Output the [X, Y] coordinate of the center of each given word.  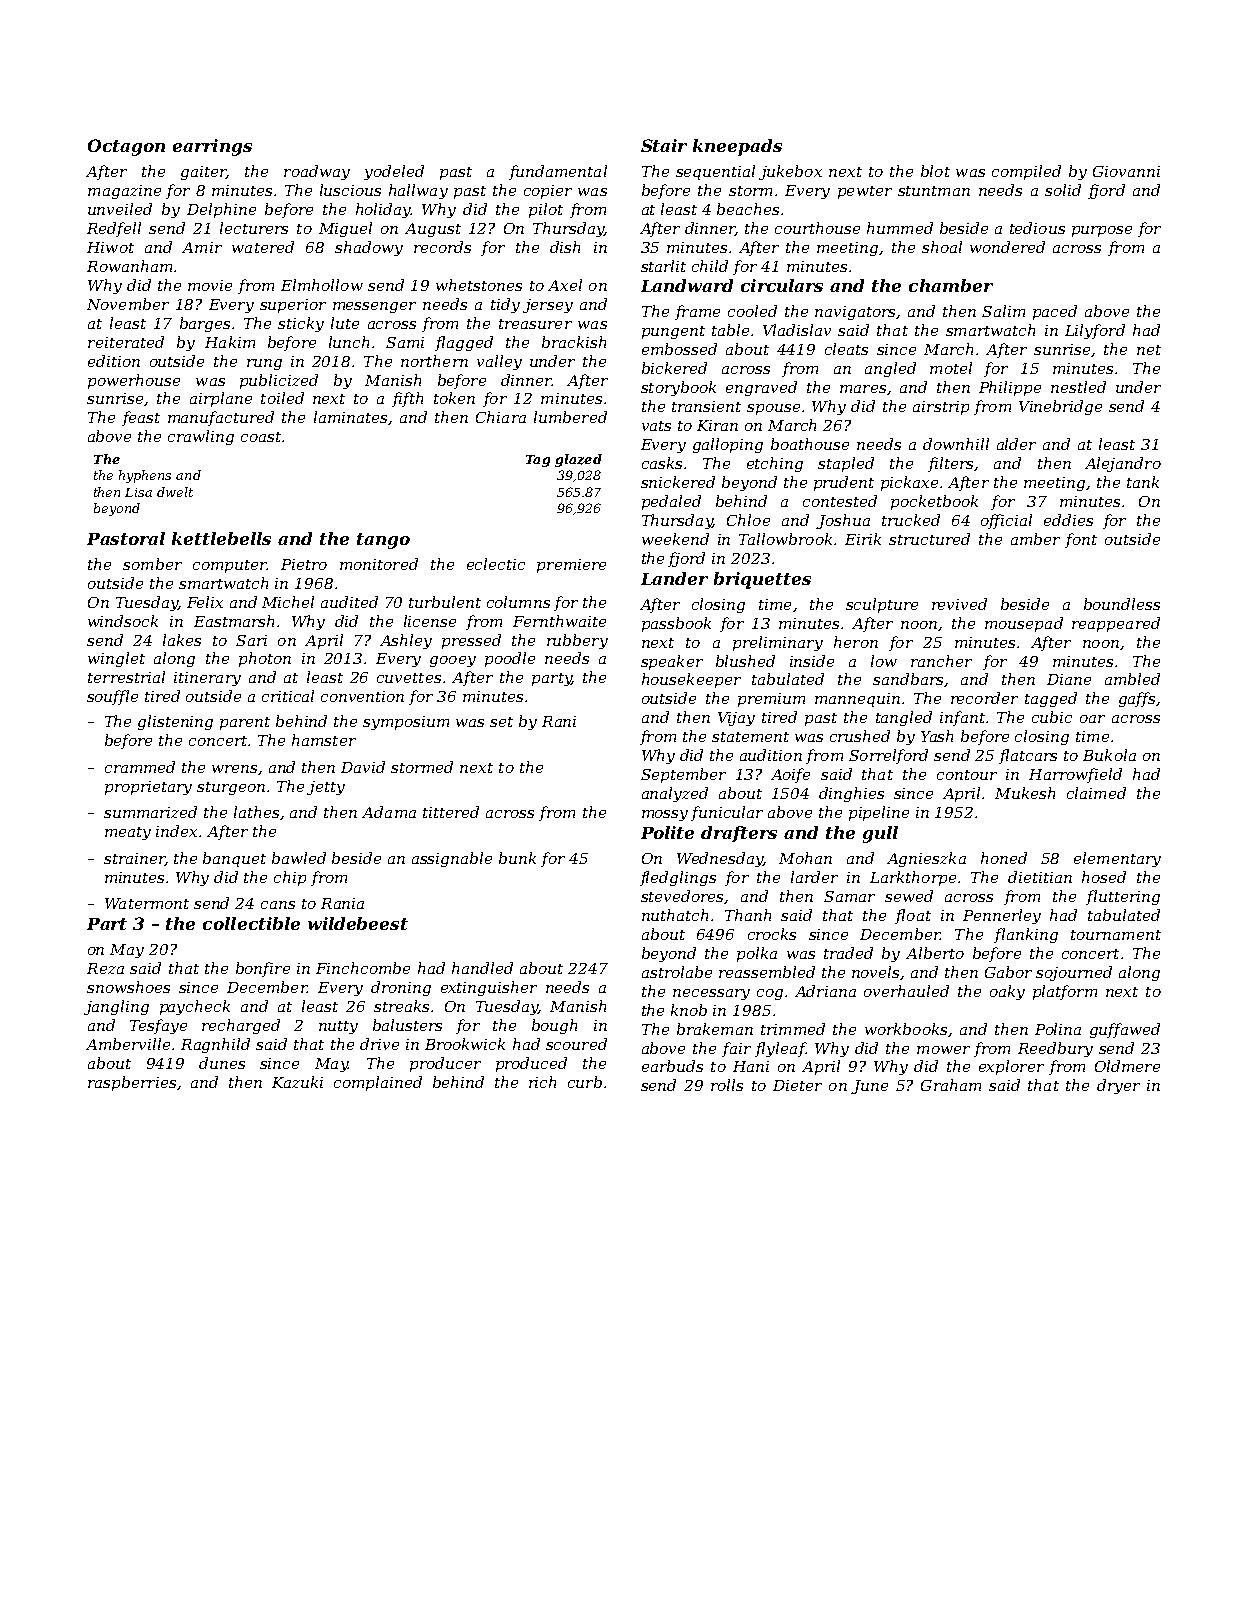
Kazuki [297, 1082]
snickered [678, 482]
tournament [1116, 935]
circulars [782, 285]
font [1081, 540]
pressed [471, 641]
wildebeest [358, 923]
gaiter [203, 173]
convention [362, 696]
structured [929, 539]
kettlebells [221, 538]
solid [1063, 190]
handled [482, 968]
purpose [1102, 231]
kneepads [737, 147]
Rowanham [129, 266]
